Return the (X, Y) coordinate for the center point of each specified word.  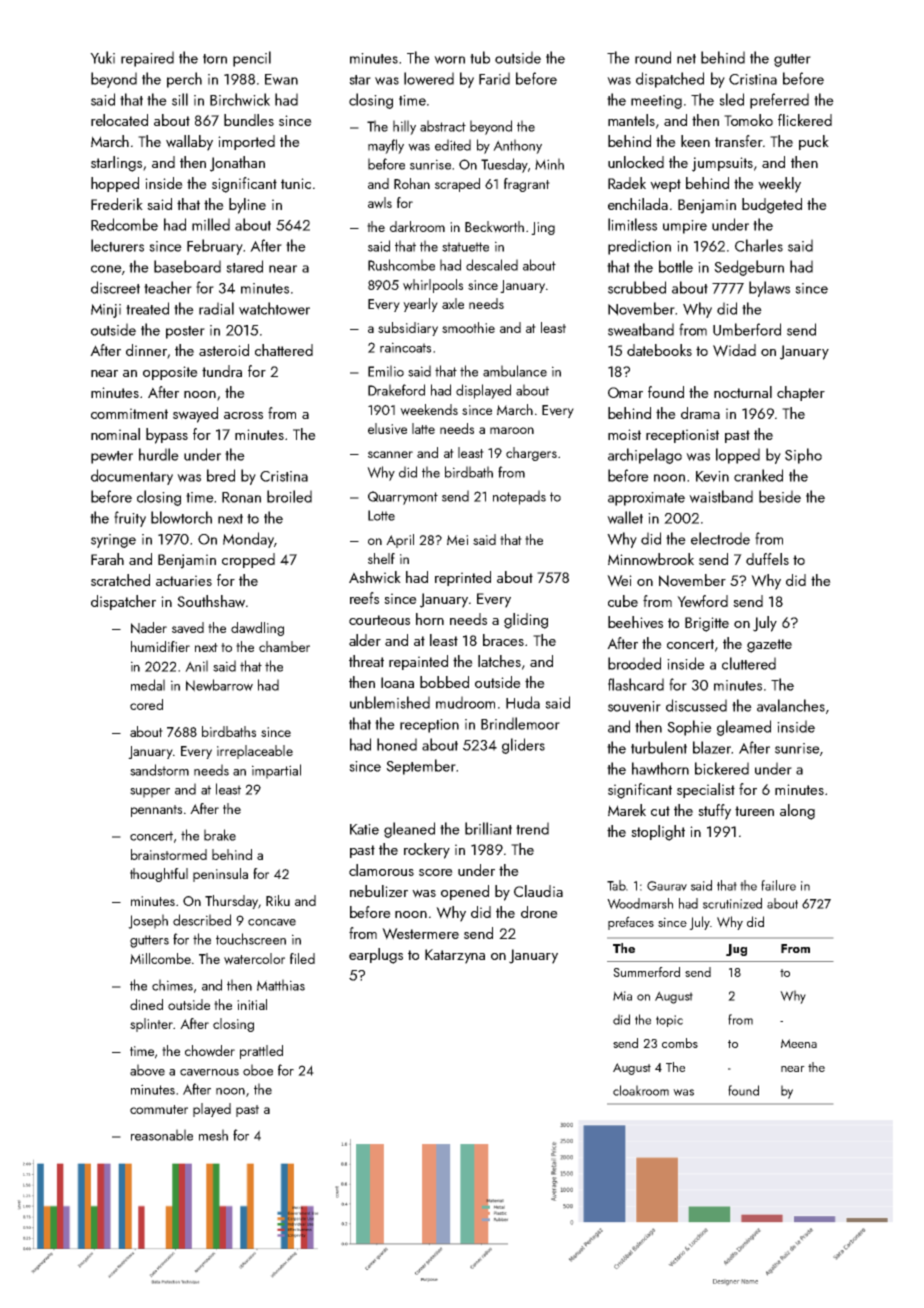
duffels (767, 559)
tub (480, 57)
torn (215, 59)
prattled (261, 1052)
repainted (418, 662)
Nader (149, 628)
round (653, 57)
